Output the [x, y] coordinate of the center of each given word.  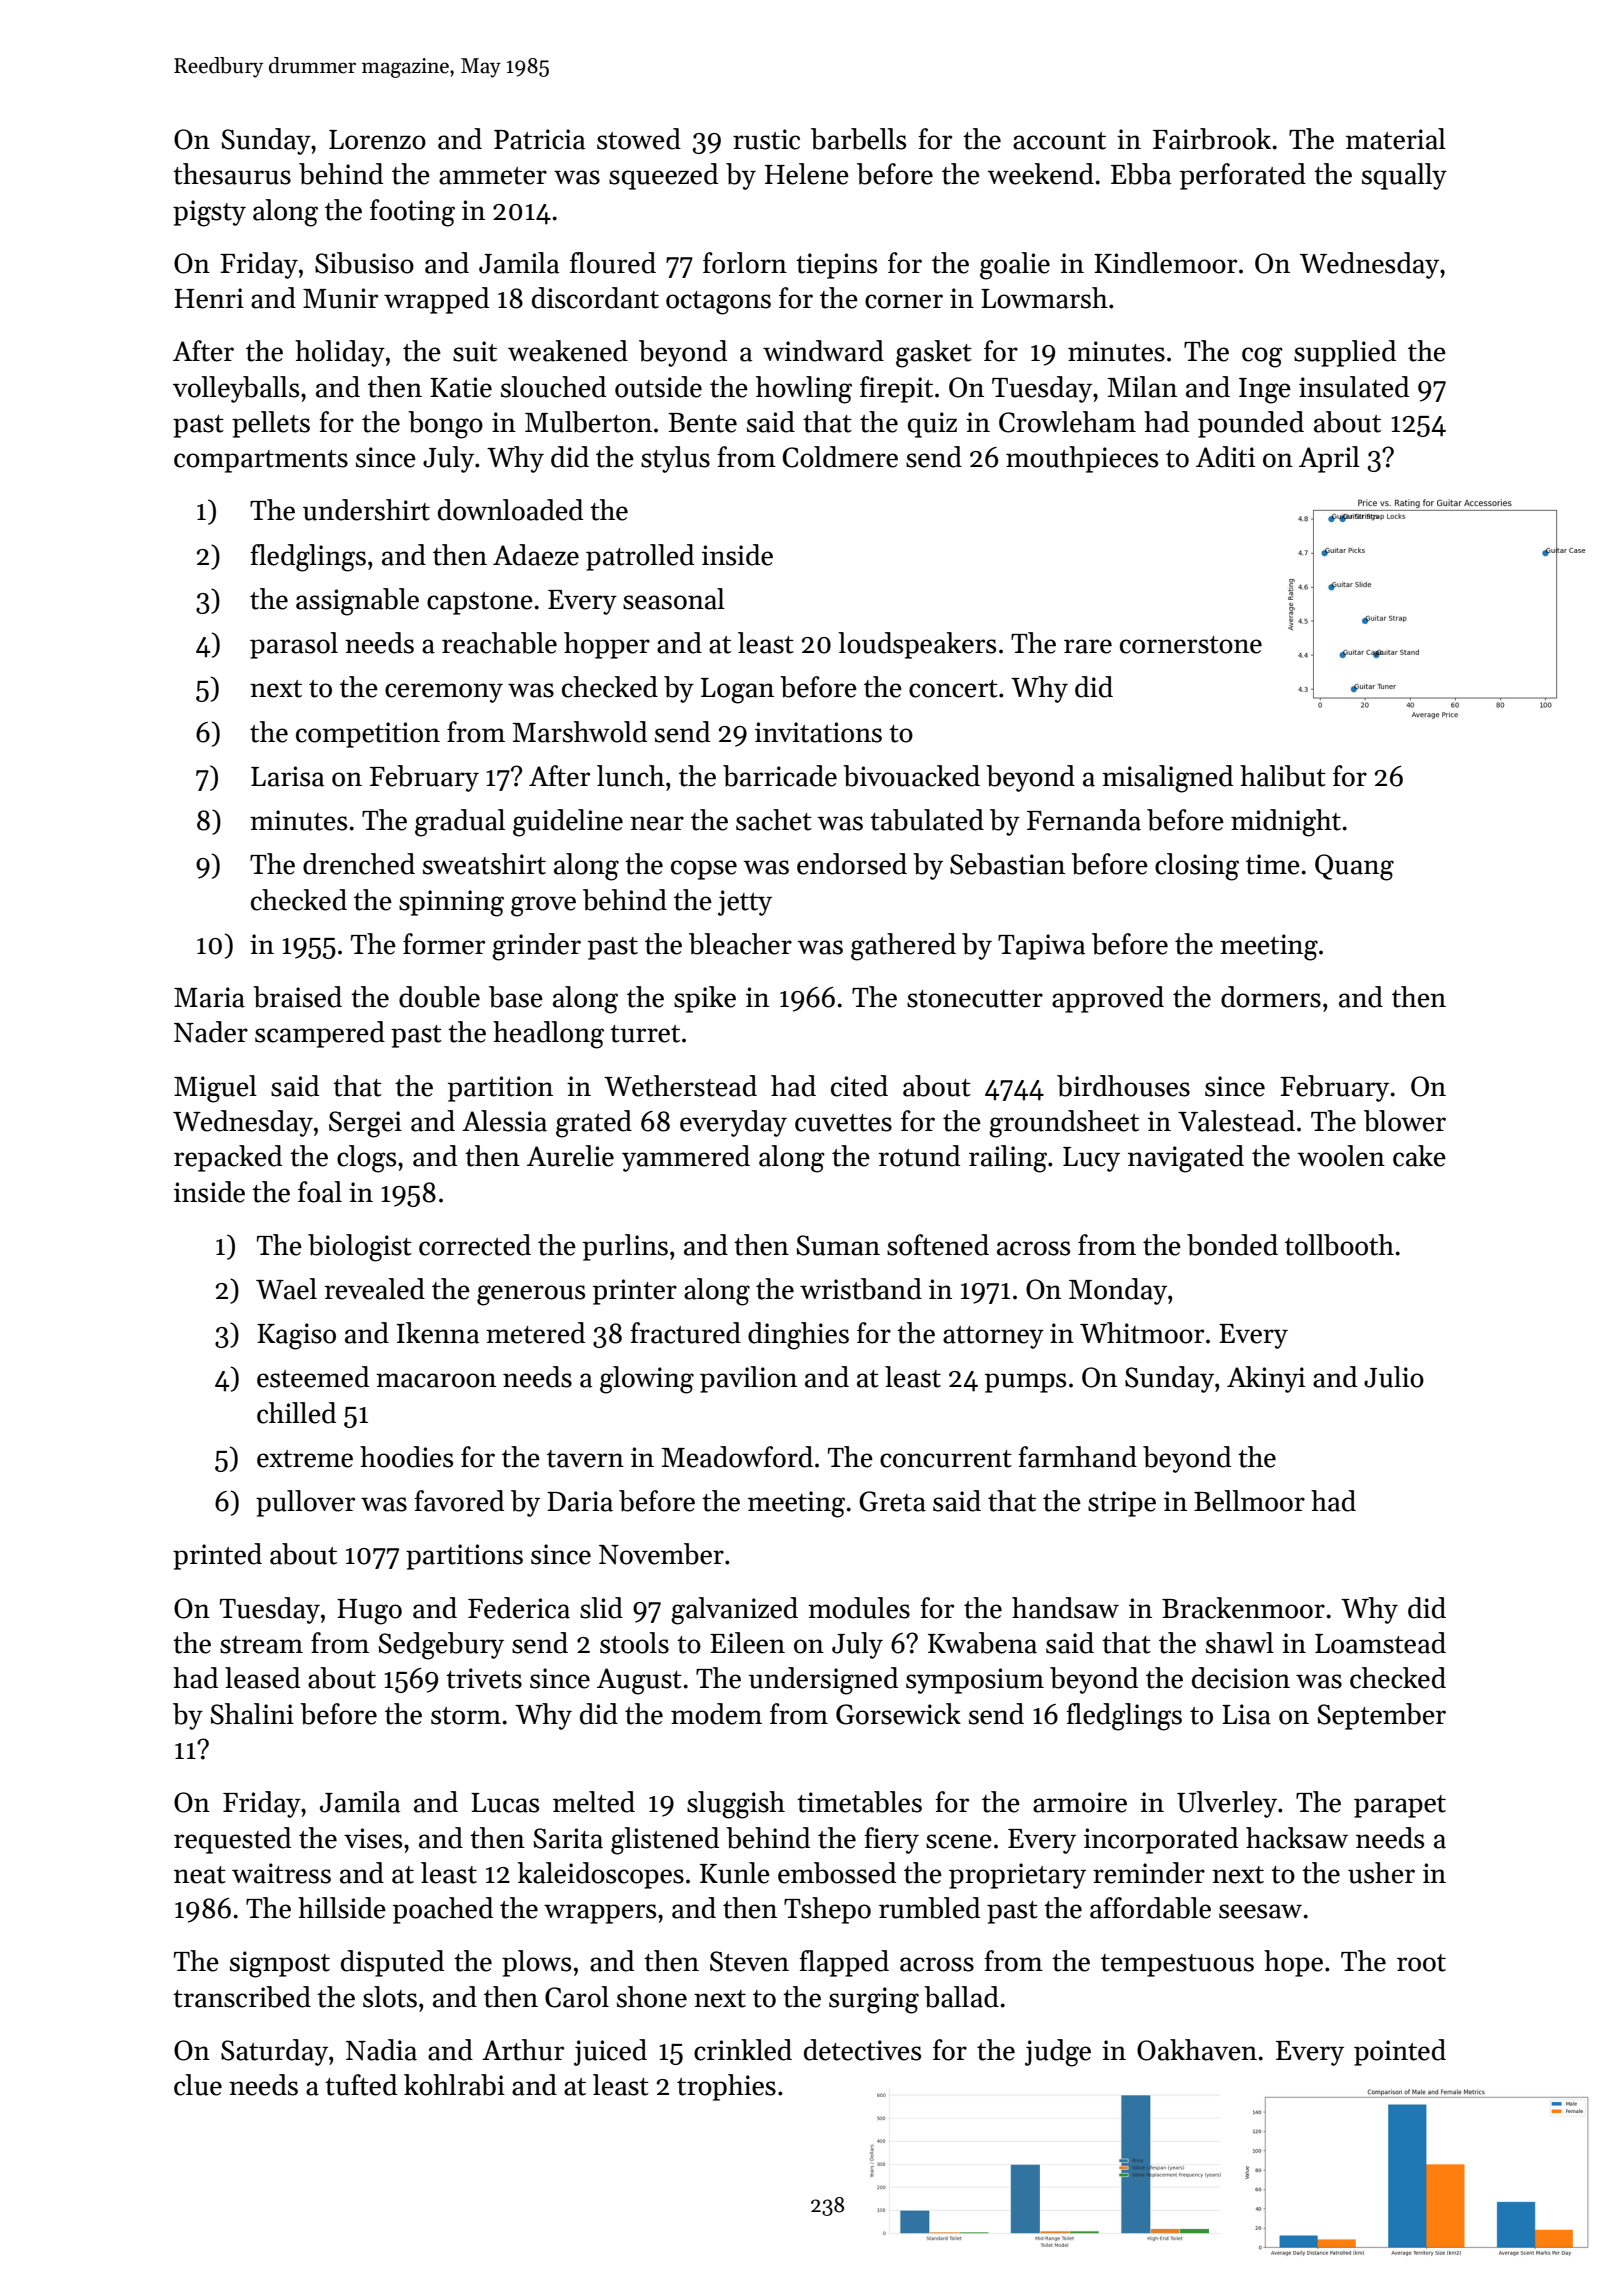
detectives [862, 2050]
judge [1058, 2053]
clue [198, 2085]
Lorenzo [377, 140]
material [1396, 139]
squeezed [663, 176]
